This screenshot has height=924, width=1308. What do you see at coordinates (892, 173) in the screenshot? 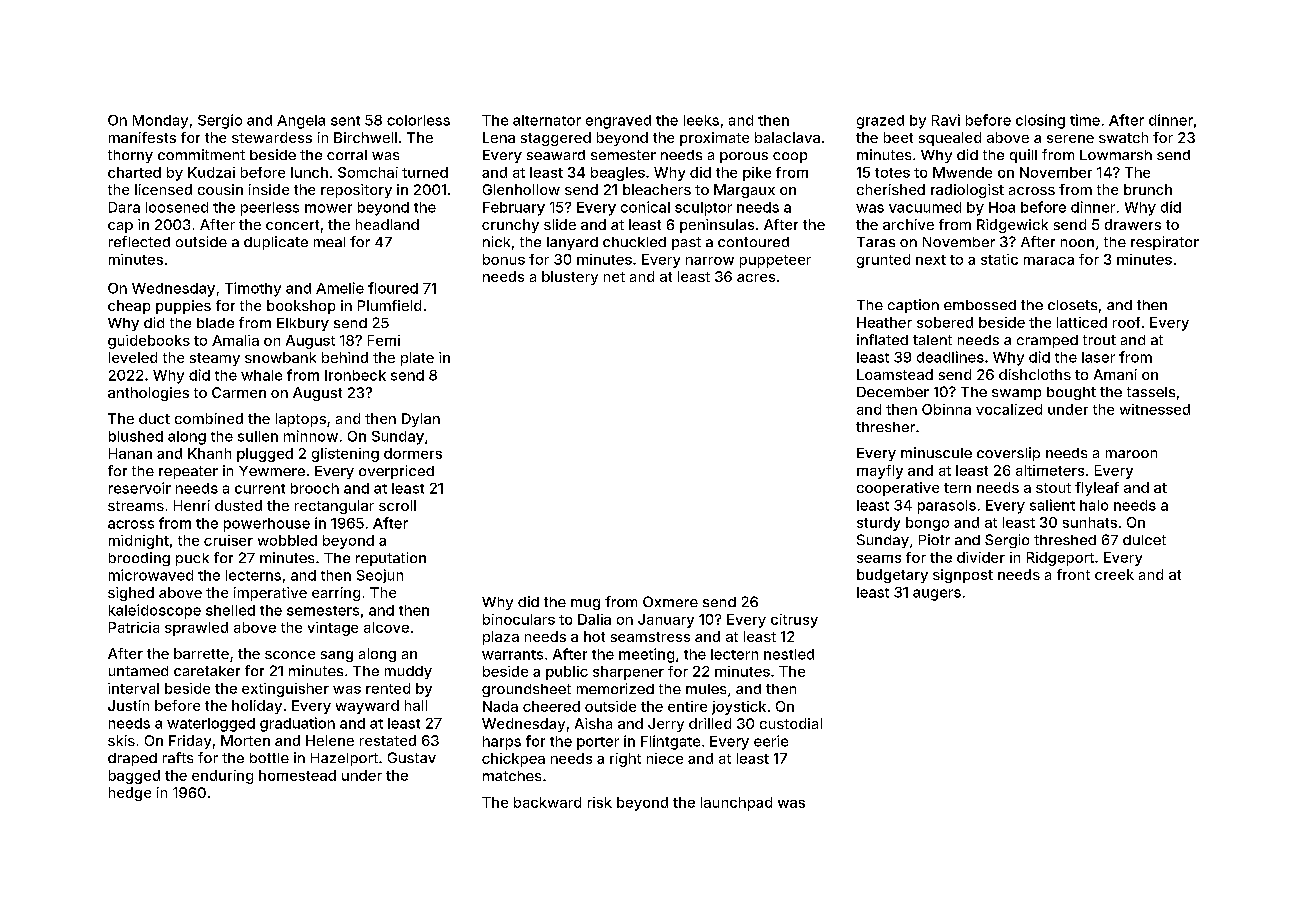
I see `totes` at bounding box center [892, 173].
